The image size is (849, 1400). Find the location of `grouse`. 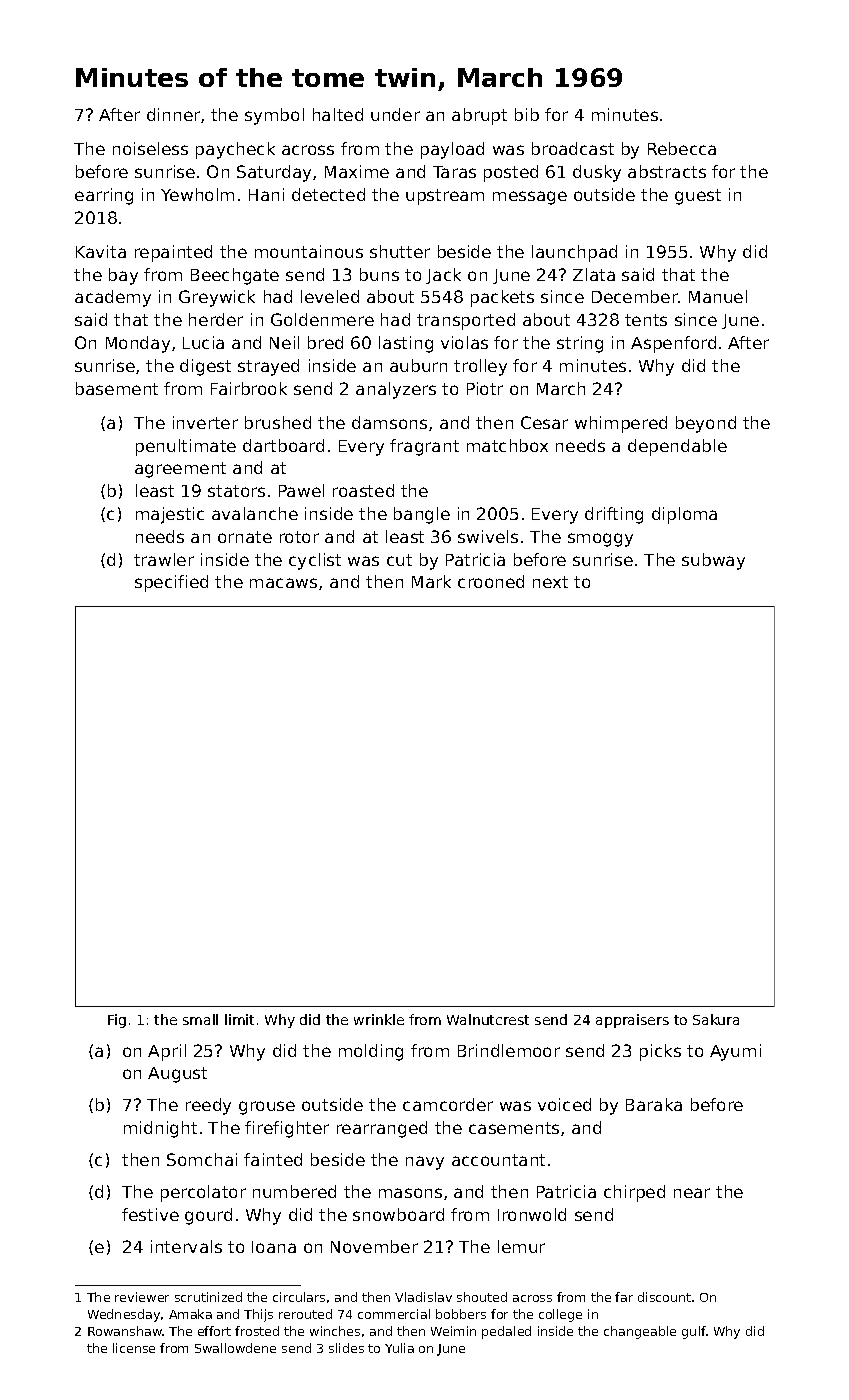

grouse is located at coordinates (267, 1108).
